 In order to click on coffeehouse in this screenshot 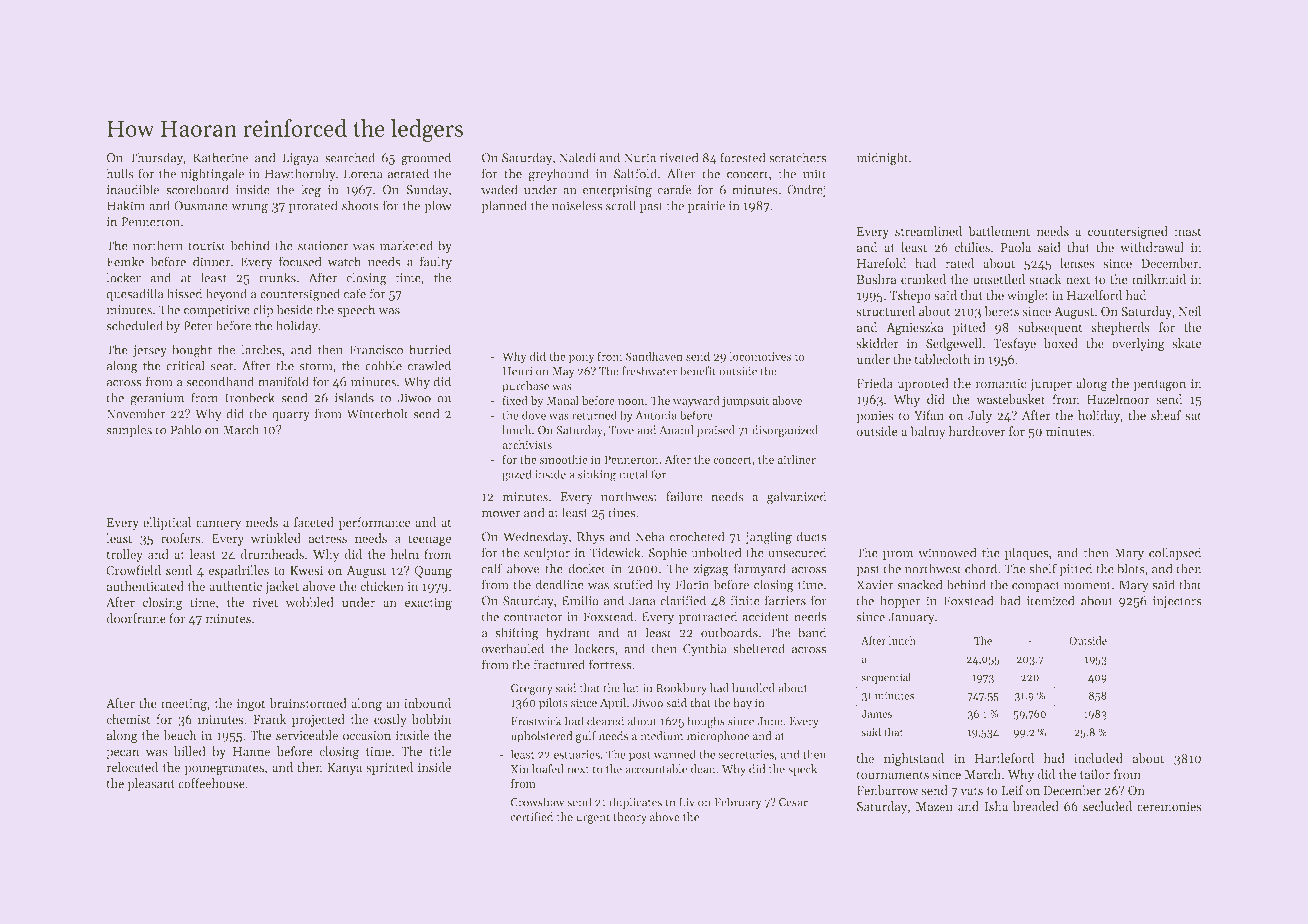, I will do `click(211, 783)`.
